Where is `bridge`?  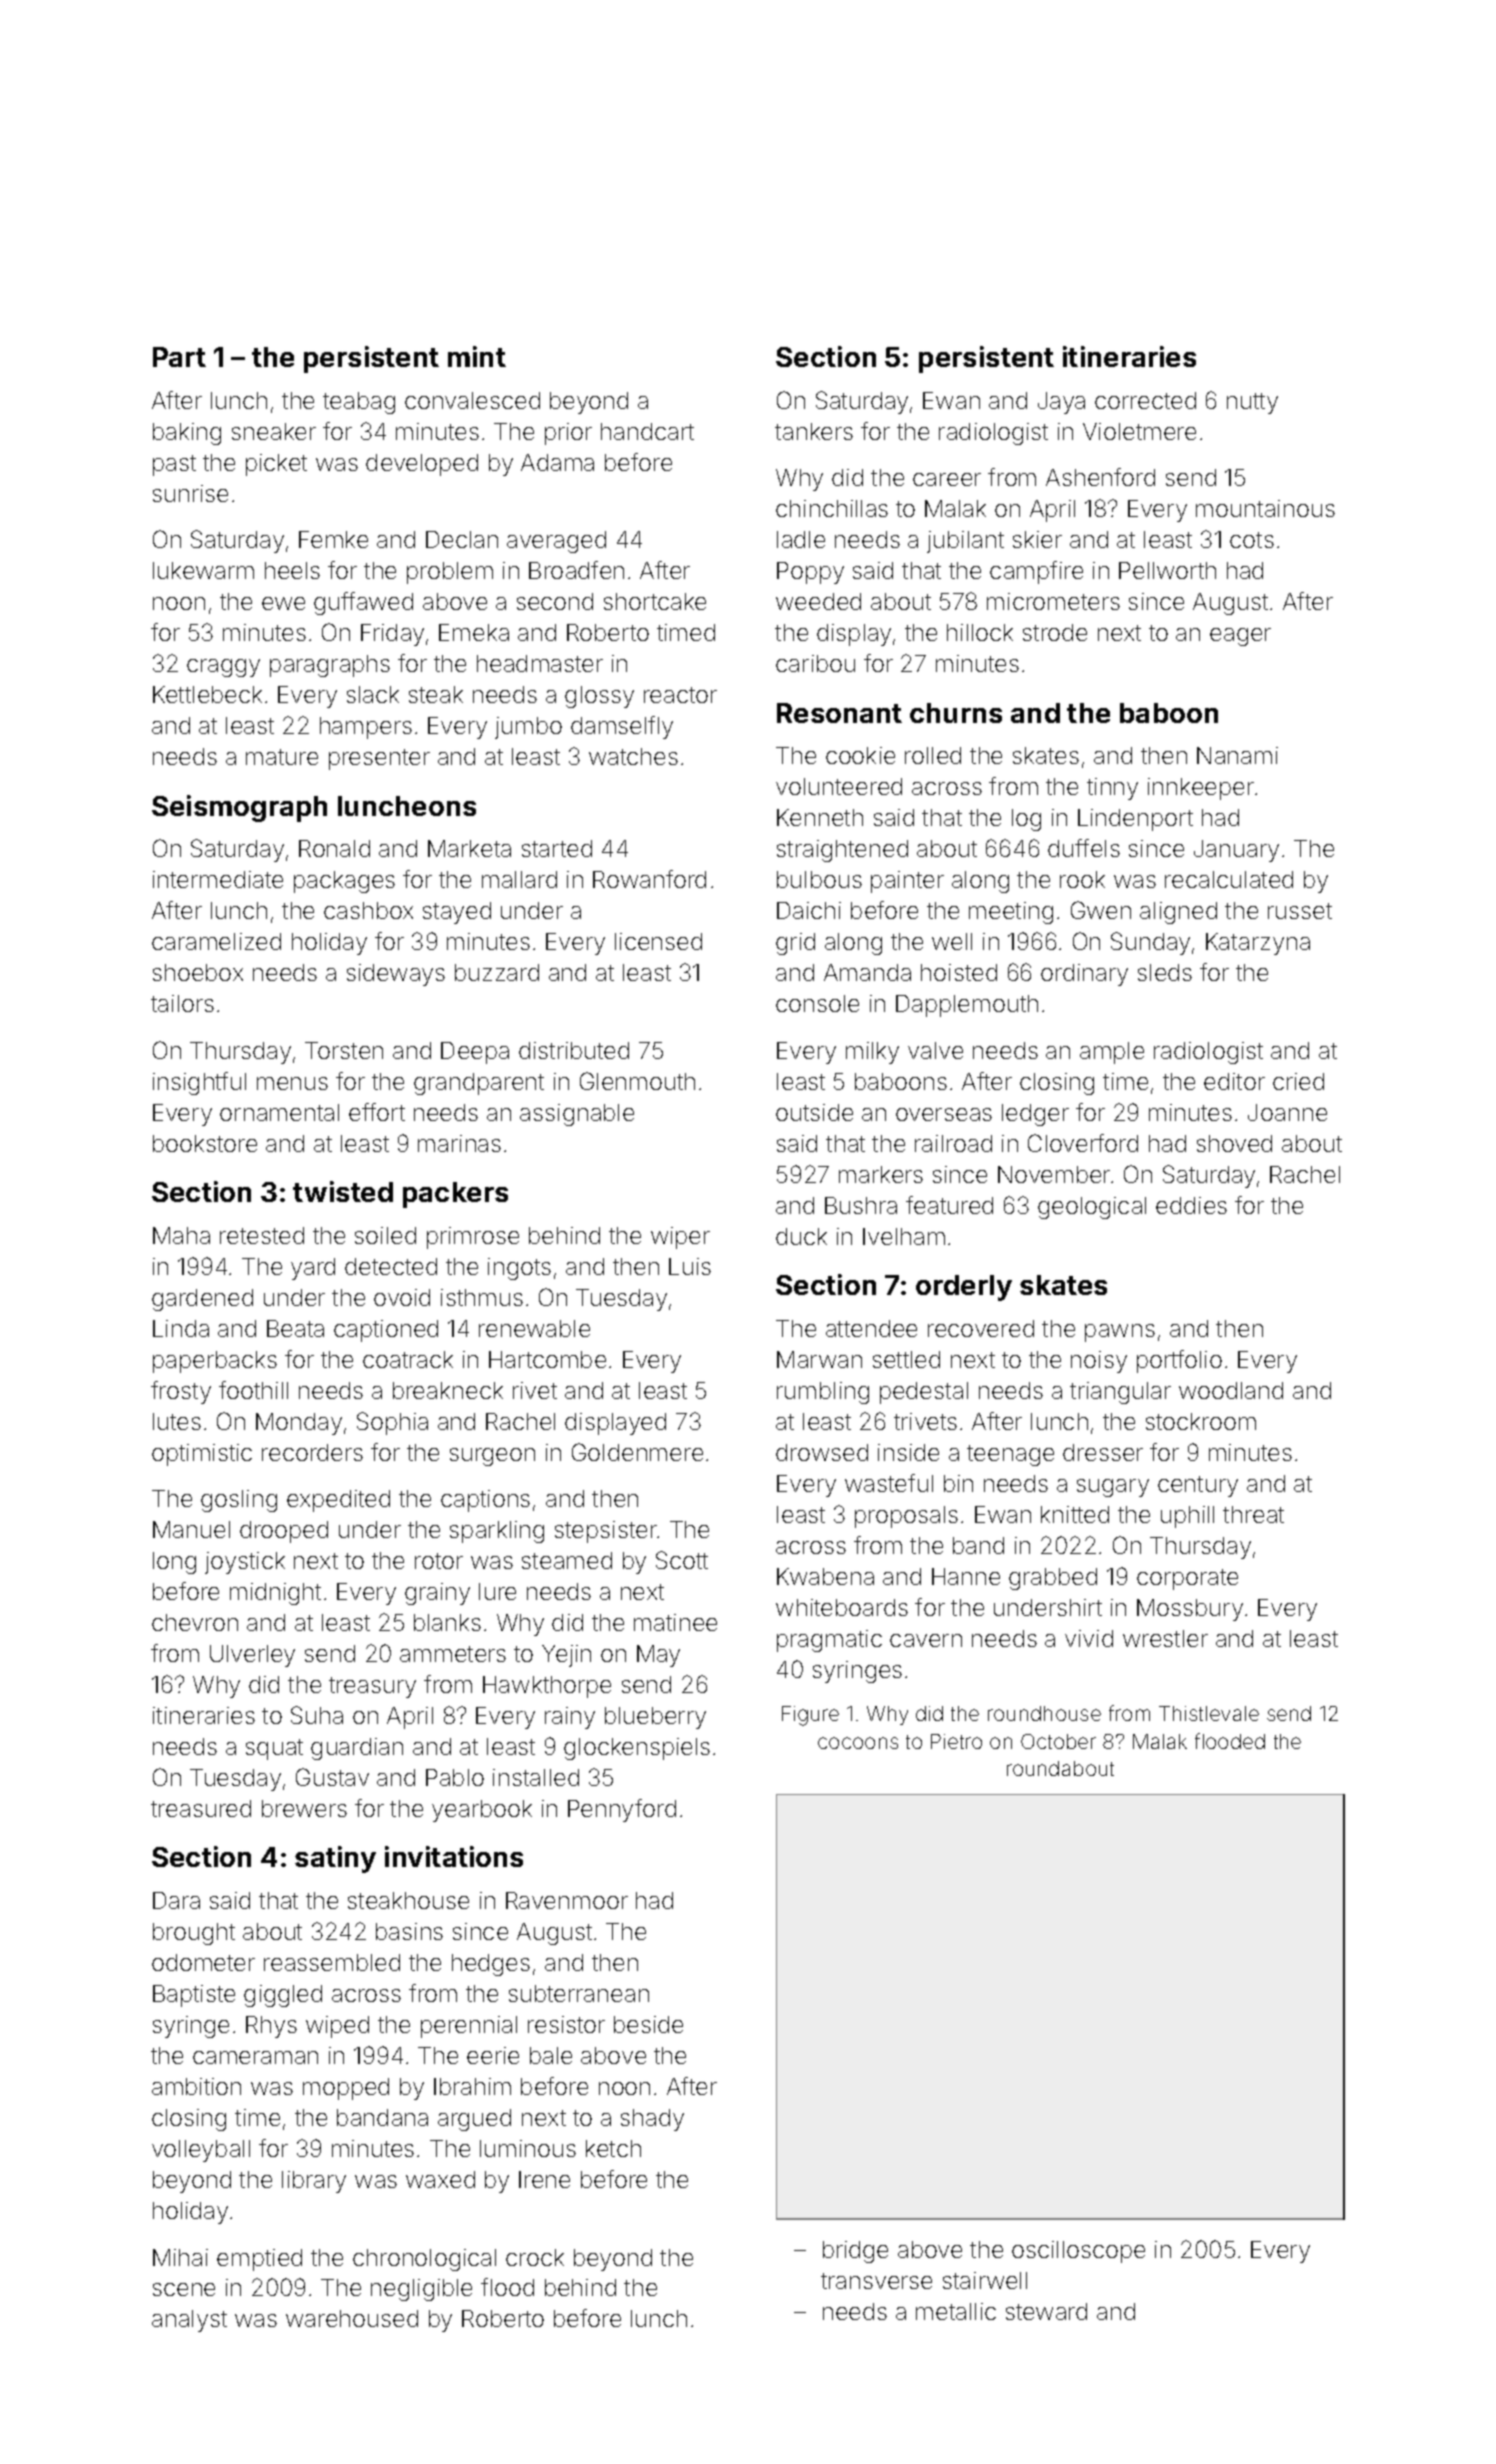
bridge is located at coordinates (855, 2252).
